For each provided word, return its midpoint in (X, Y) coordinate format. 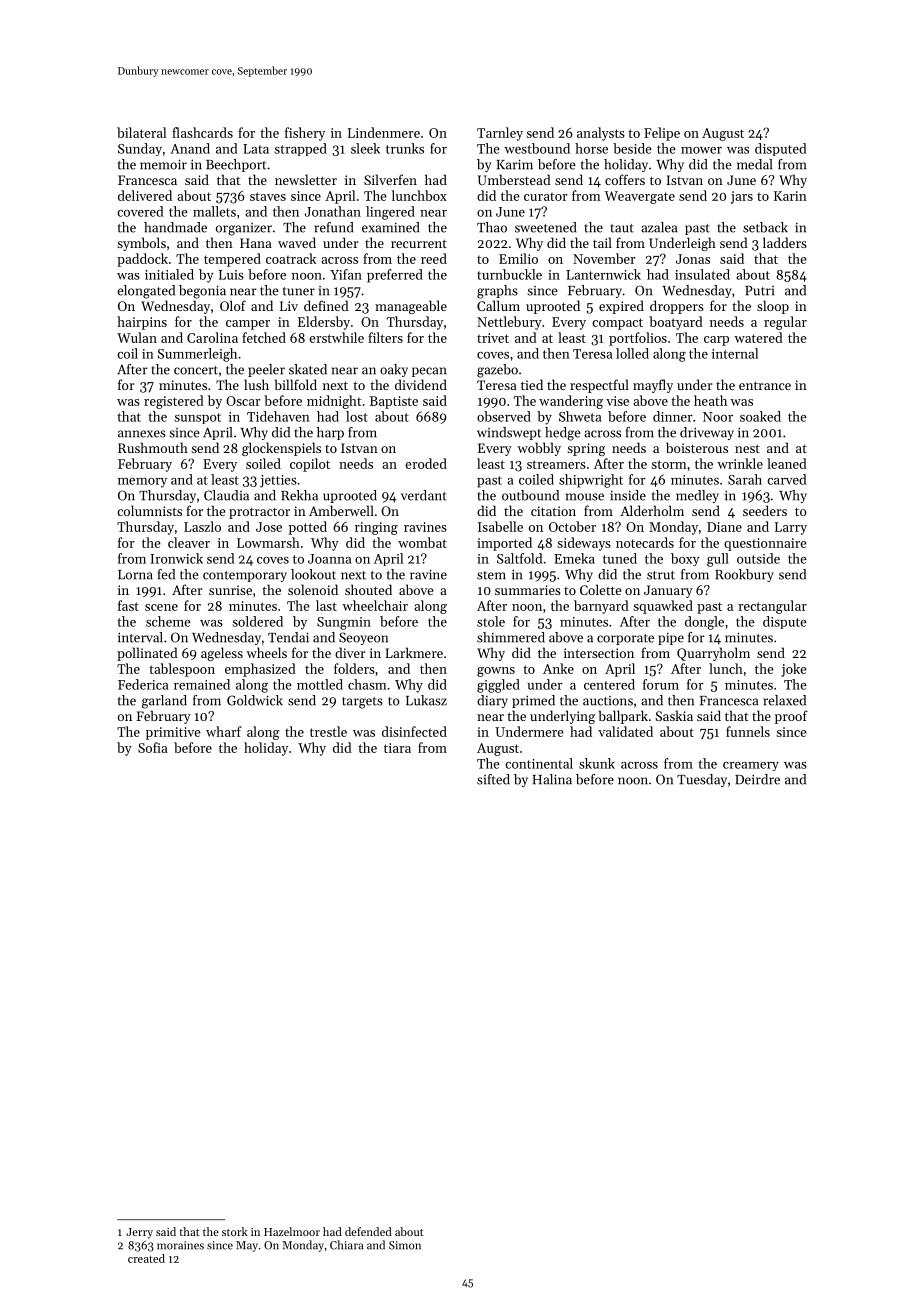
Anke (558, 668)
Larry (791, 528)
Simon (405, 1245)
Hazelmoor (292, 1231)
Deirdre (757, 779)
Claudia (226, 495)
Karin (790, 196)
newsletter (306, 179)
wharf (224, 731)
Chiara (346, 1245)
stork (235, 1231)
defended (368, 1231)
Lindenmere (384, 132)
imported (504, 544)
